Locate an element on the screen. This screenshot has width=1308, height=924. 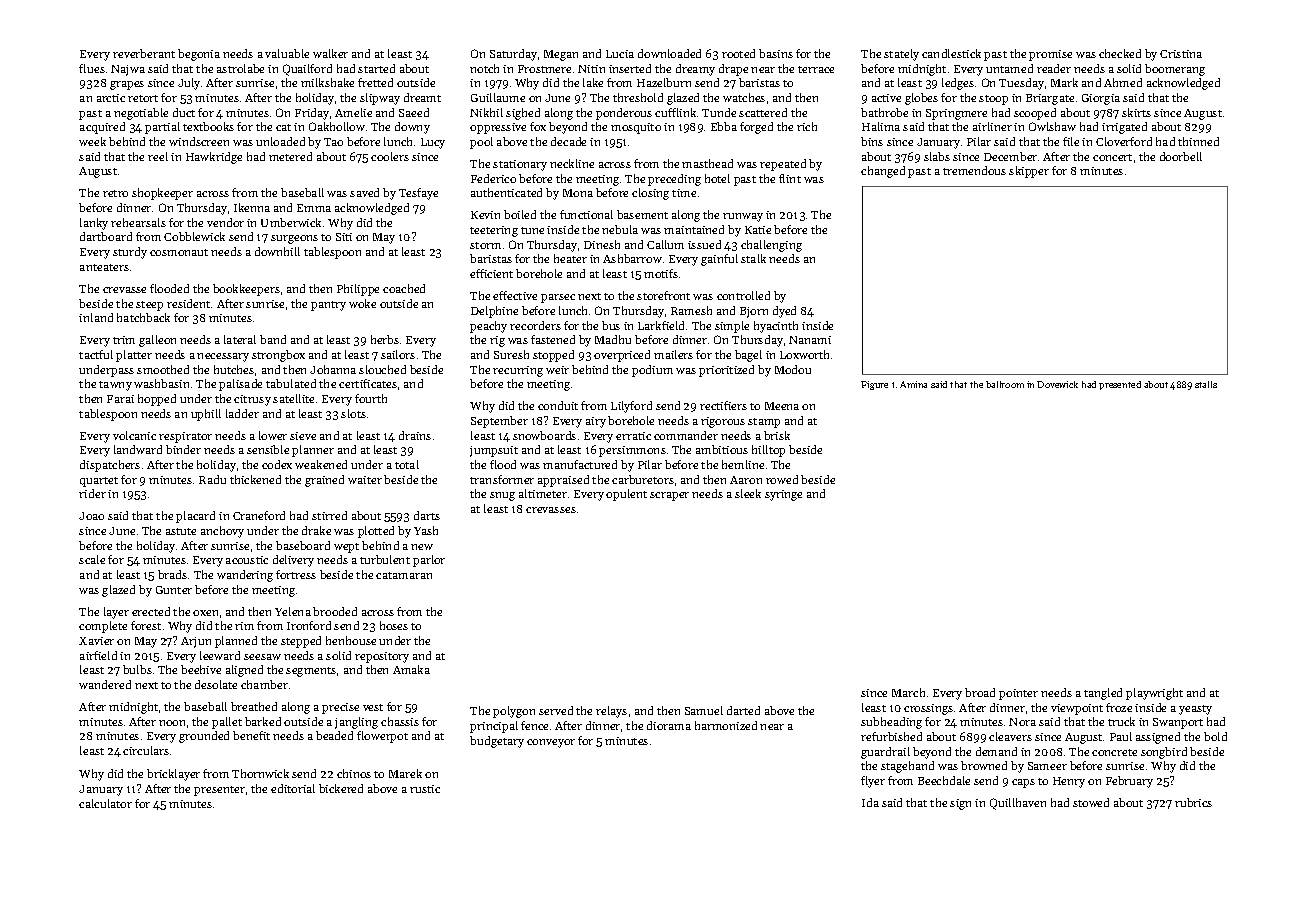
rubrics is located at coordinates (1193, 802).
